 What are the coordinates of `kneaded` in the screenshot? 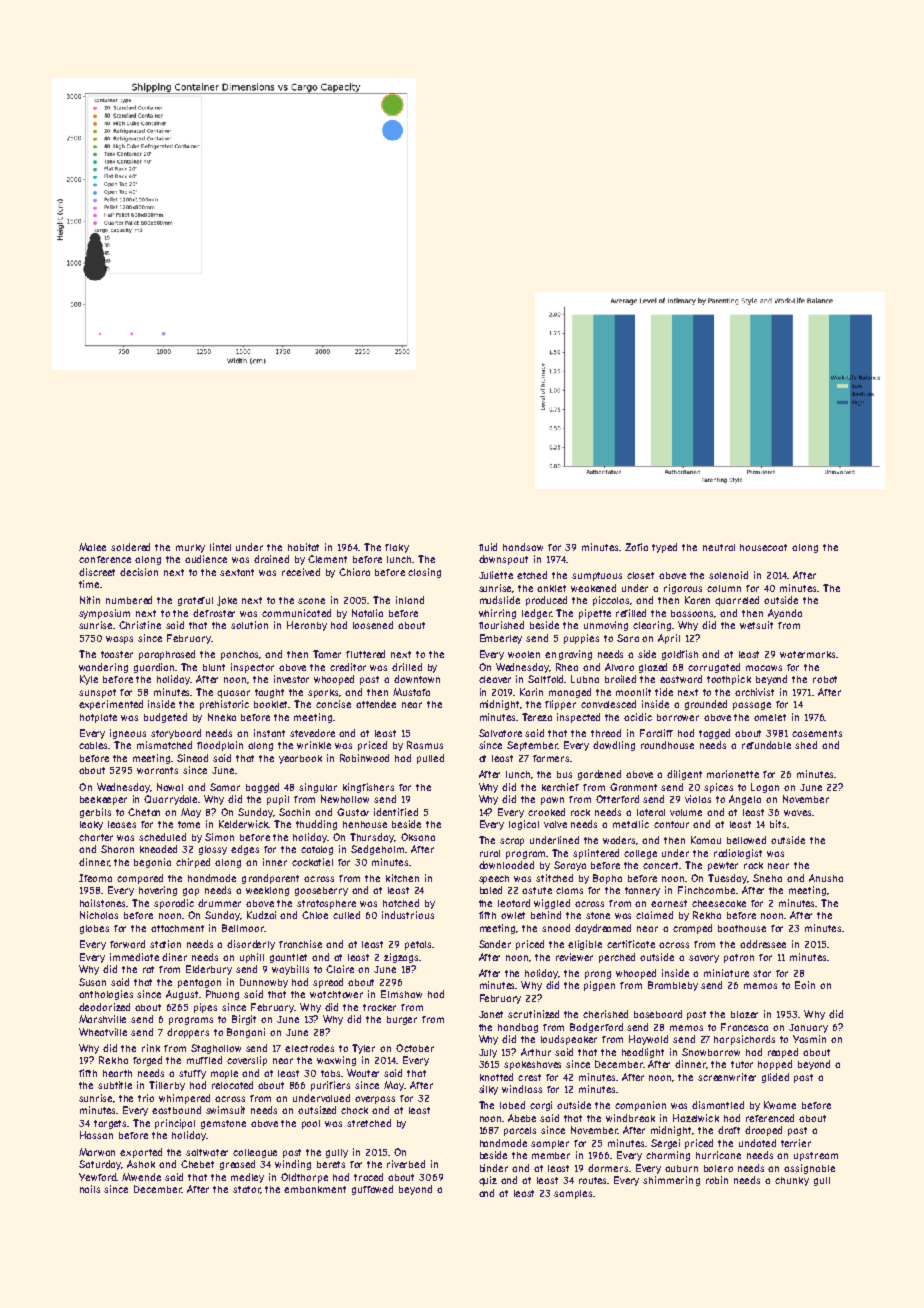 It's located at (158, 849).
